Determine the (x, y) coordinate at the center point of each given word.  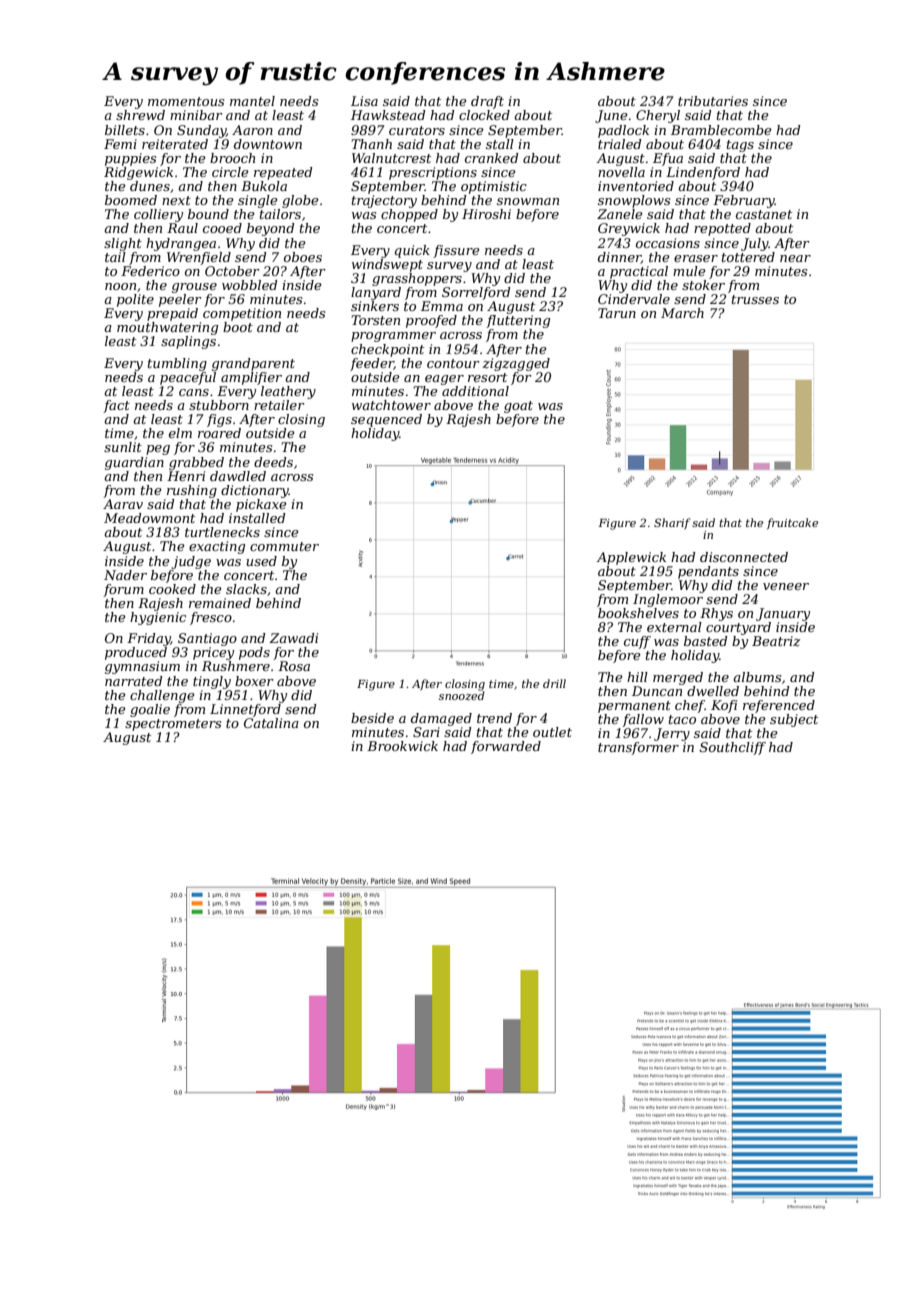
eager (444, 380)
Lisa (364, 101)
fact (116, 406)
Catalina (271, 723)
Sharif (672, 523)
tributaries (713, 101)
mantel (252, 101)
